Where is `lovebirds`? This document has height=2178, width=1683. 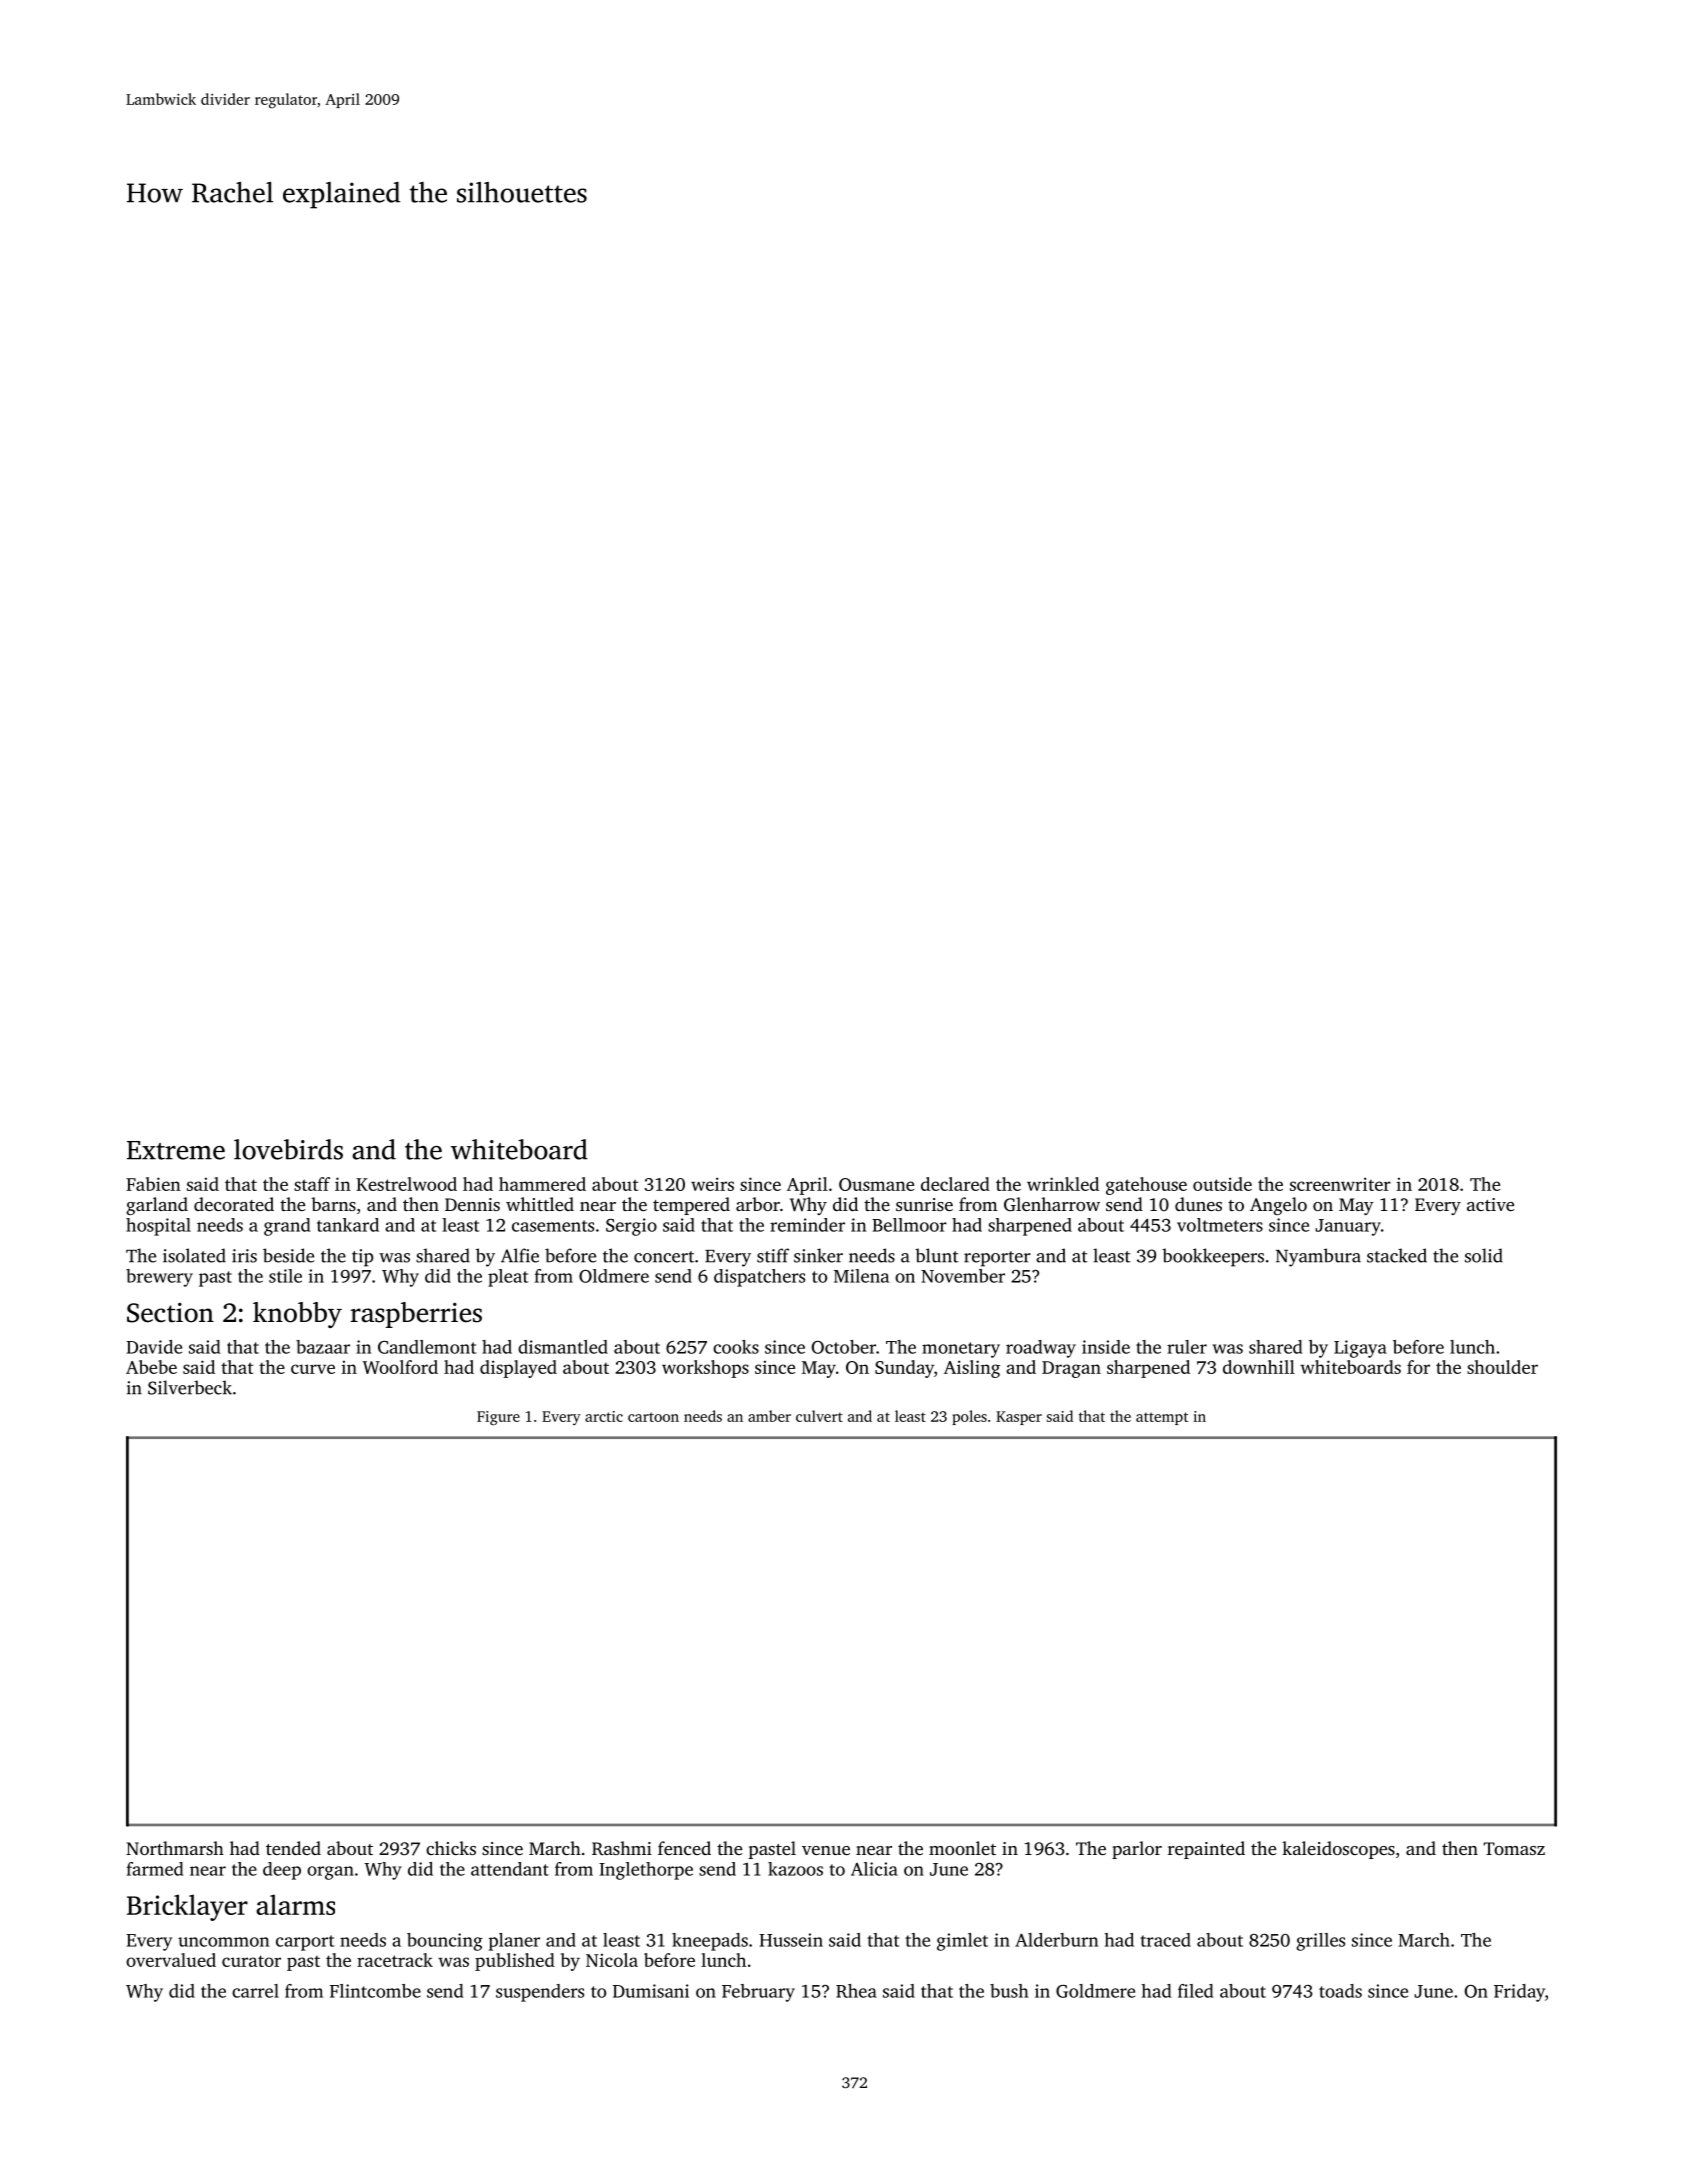
lovebirds is located at coordinates (288, 1149).
